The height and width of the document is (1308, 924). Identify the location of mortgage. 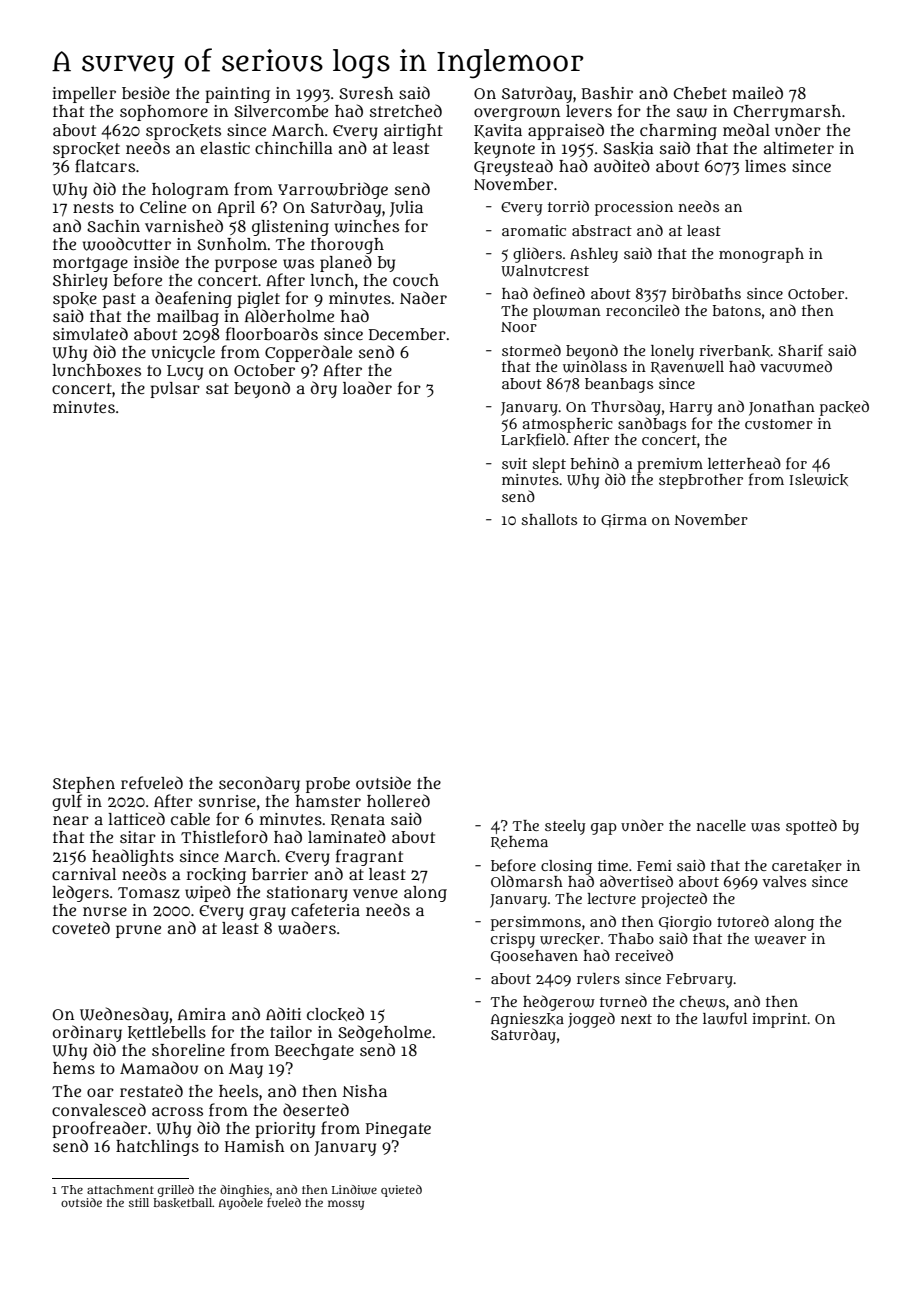
(90, 264).
